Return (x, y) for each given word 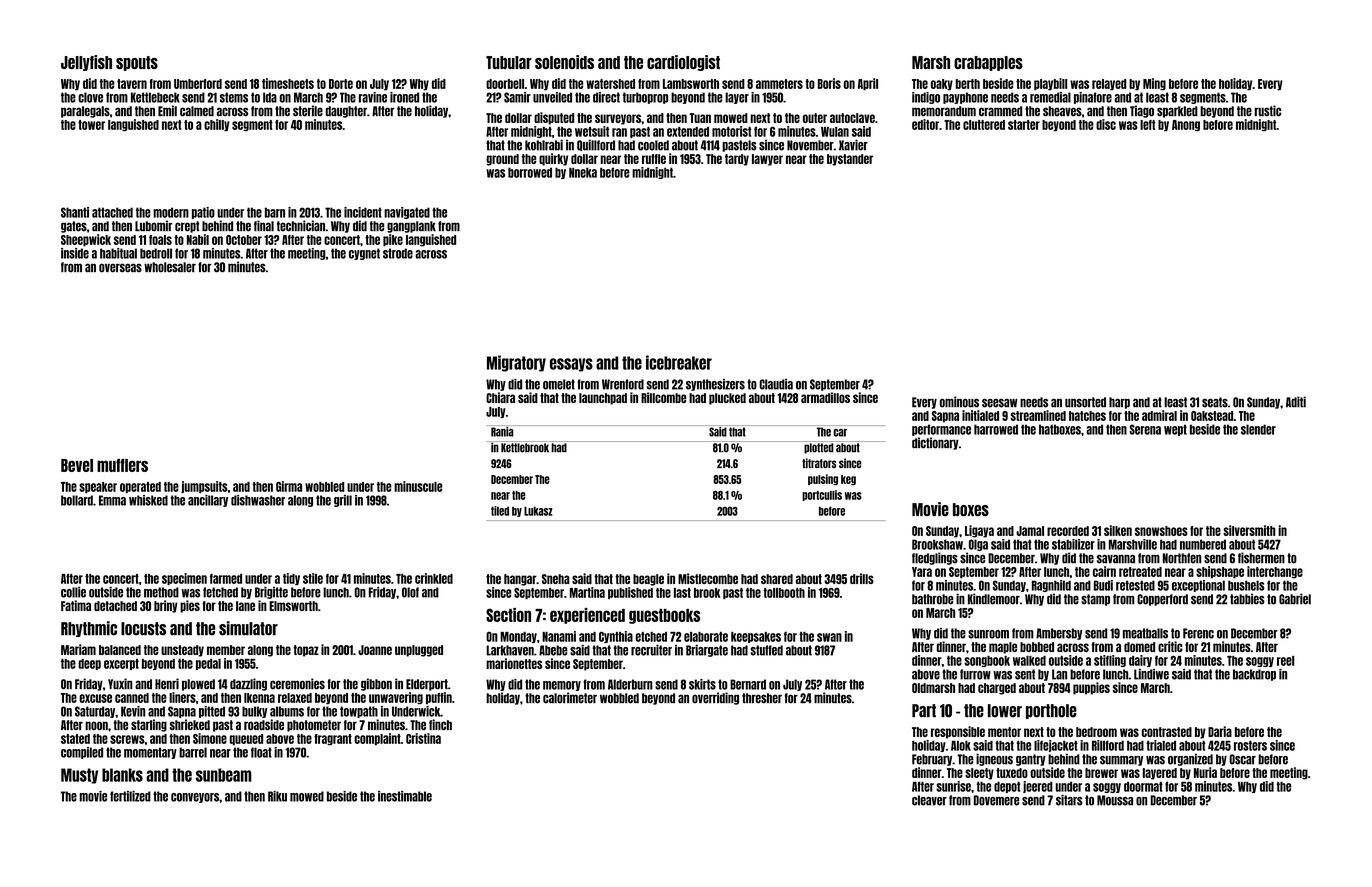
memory (562, 686)
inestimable (405, 796)
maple (1003, 648)
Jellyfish (86, 63)
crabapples (988, 63)
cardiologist (683, 63)
